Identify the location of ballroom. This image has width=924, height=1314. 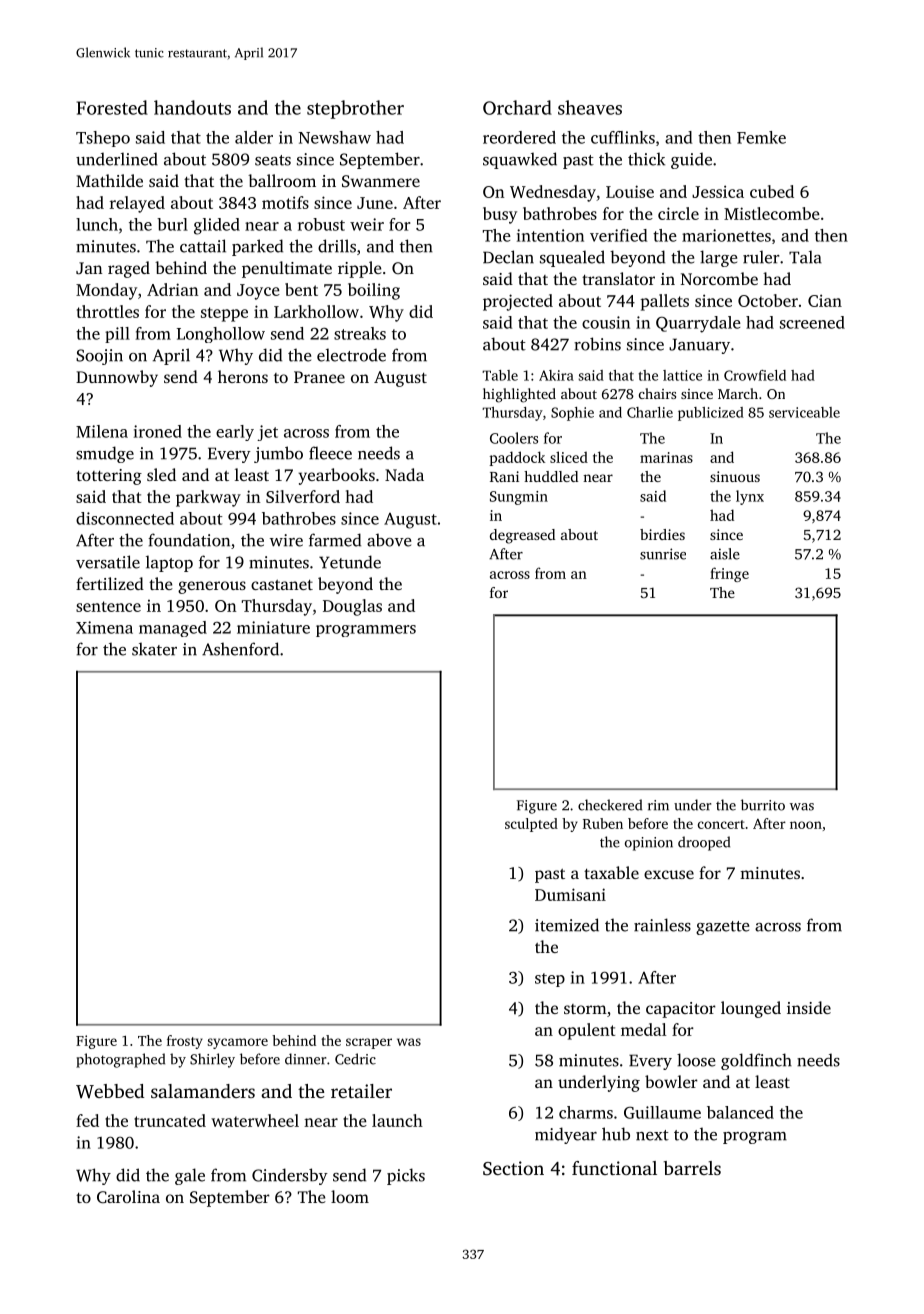
(282, 180).
